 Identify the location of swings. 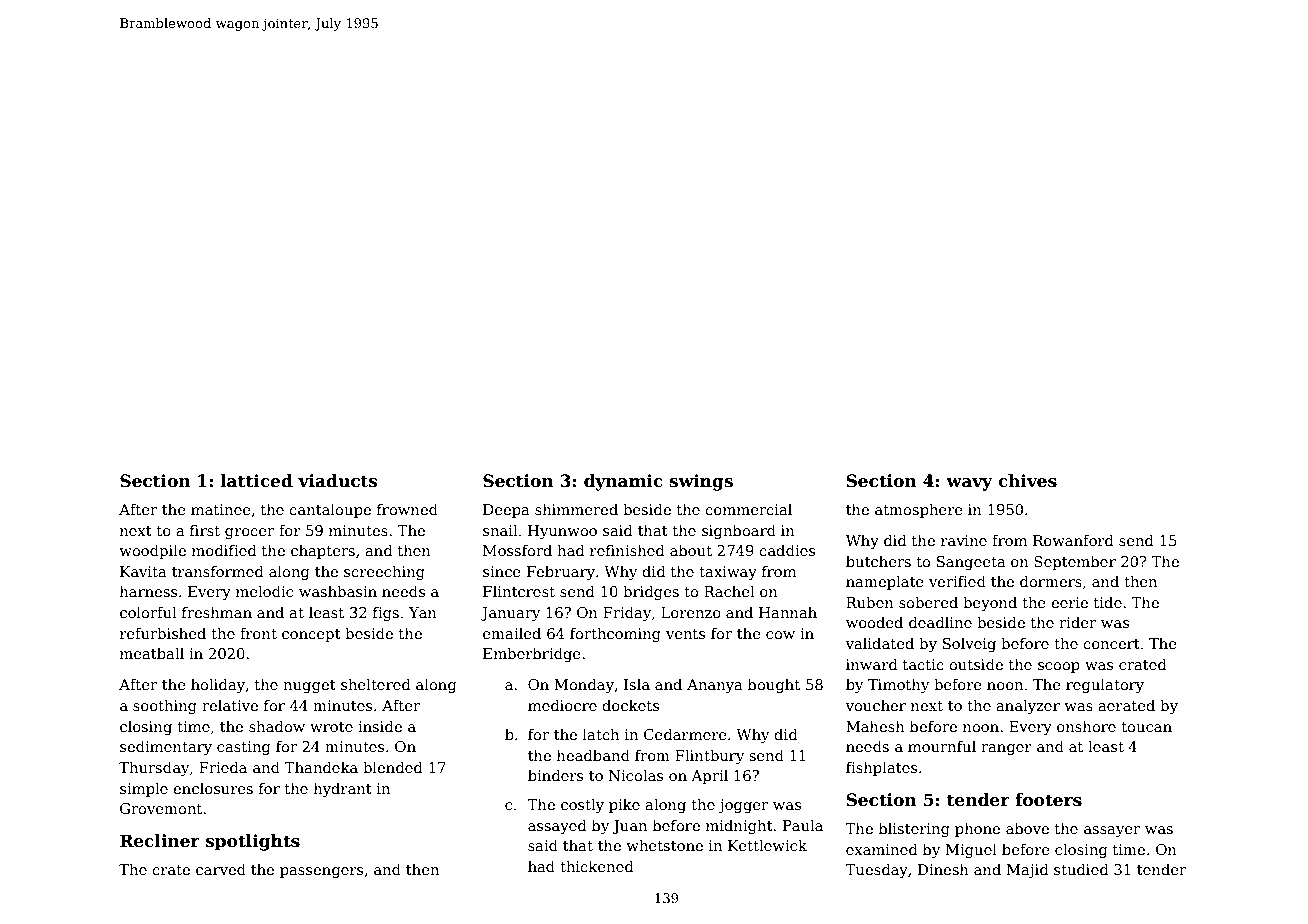
(701, 482).
